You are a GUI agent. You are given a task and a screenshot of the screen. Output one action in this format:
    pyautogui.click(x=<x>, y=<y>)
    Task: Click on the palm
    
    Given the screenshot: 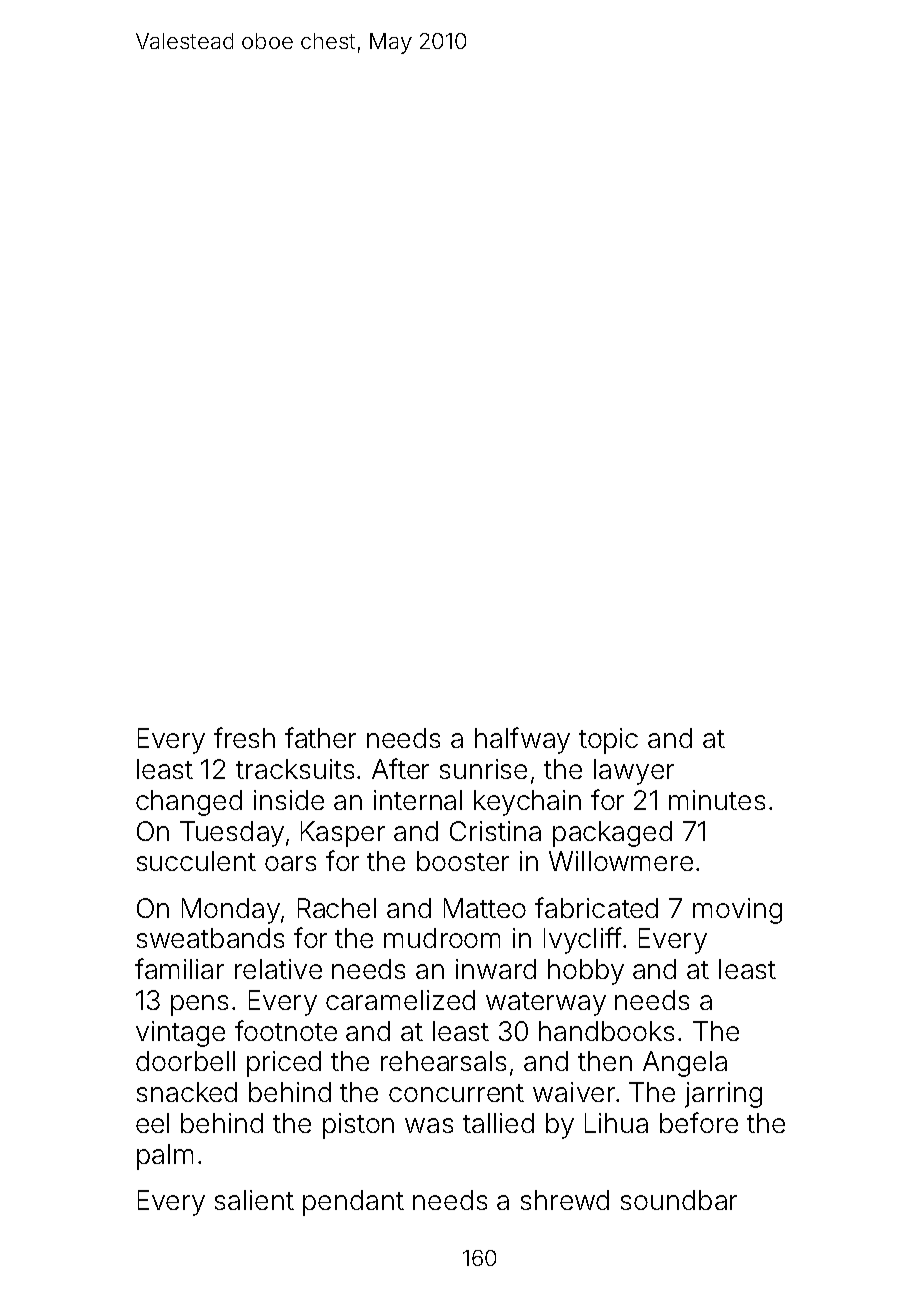 What is the action you would take?
    pyautogui.click(x=165, y=1157)
